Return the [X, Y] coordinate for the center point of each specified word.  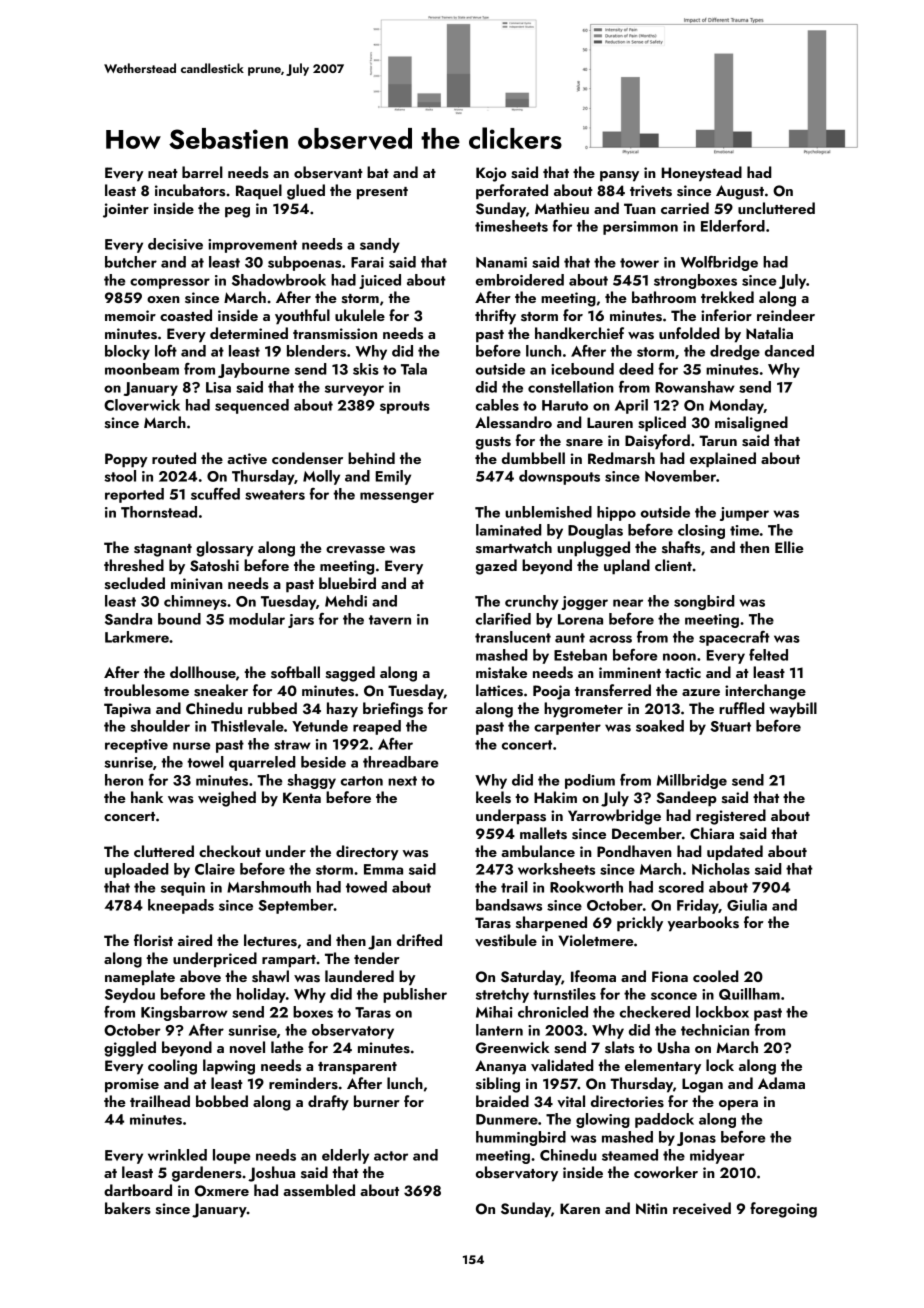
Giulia [747, 905]
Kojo [491, 174]
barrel [202, 172]
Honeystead [701, 174]
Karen [580, 1208]
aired [195, 940]
